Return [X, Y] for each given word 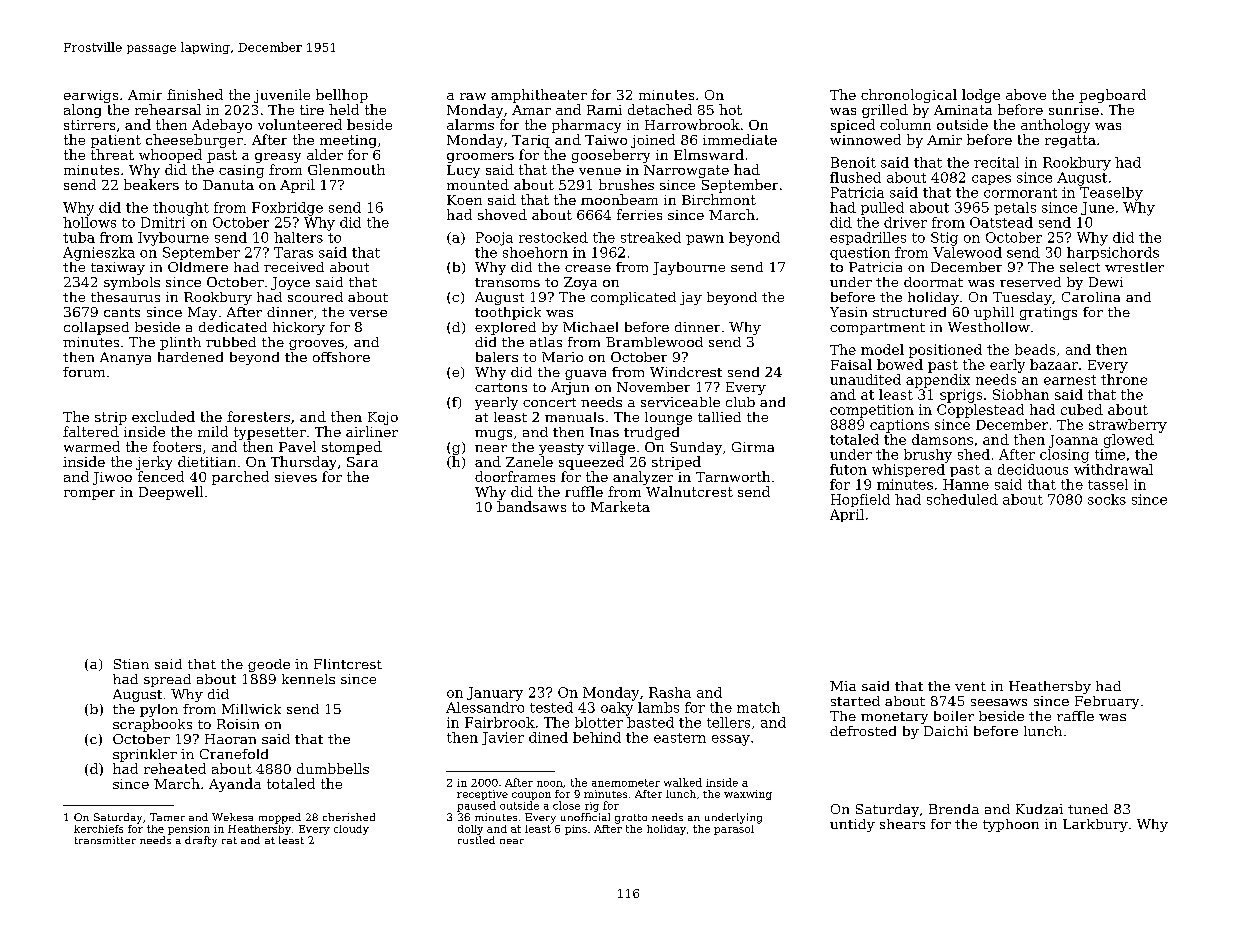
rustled [476, 840]
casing [241, 171]
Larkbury [1095, 825]
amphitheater [539, 96]
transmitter [105, 840]
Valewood [967, 252]
